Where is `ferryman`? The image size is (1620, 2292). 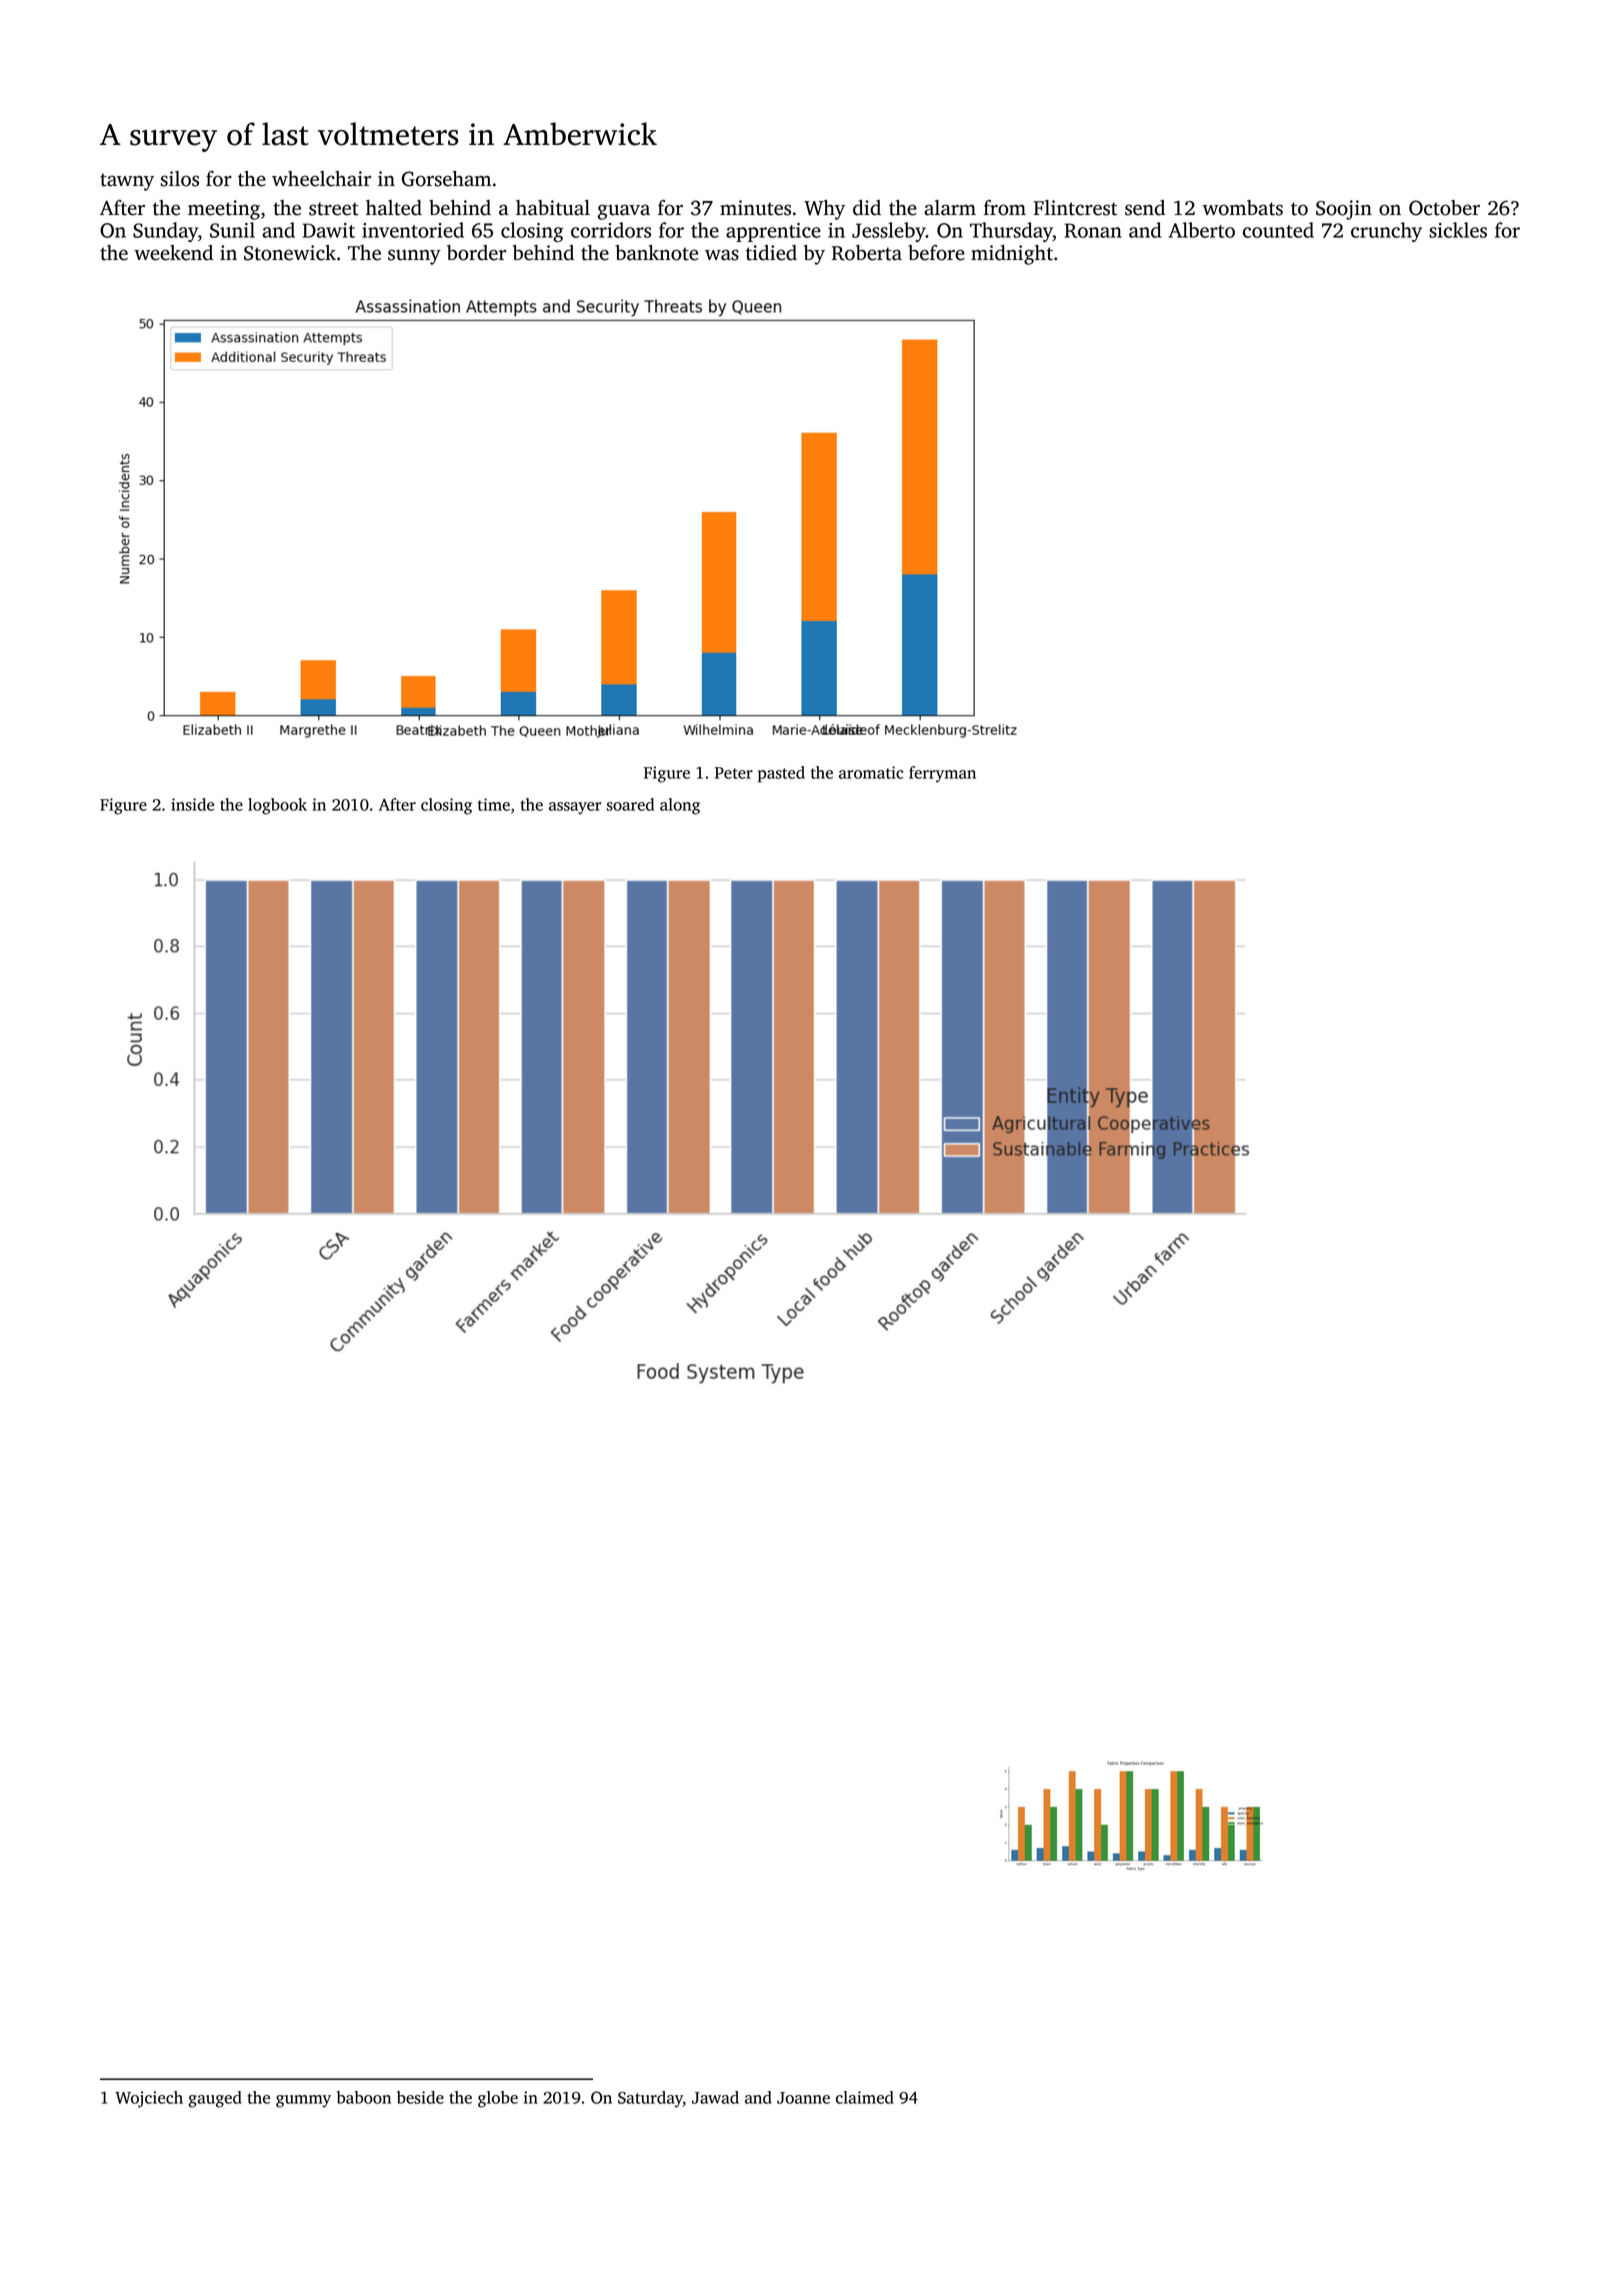
ferryman is located at coordinates (942, 774).
